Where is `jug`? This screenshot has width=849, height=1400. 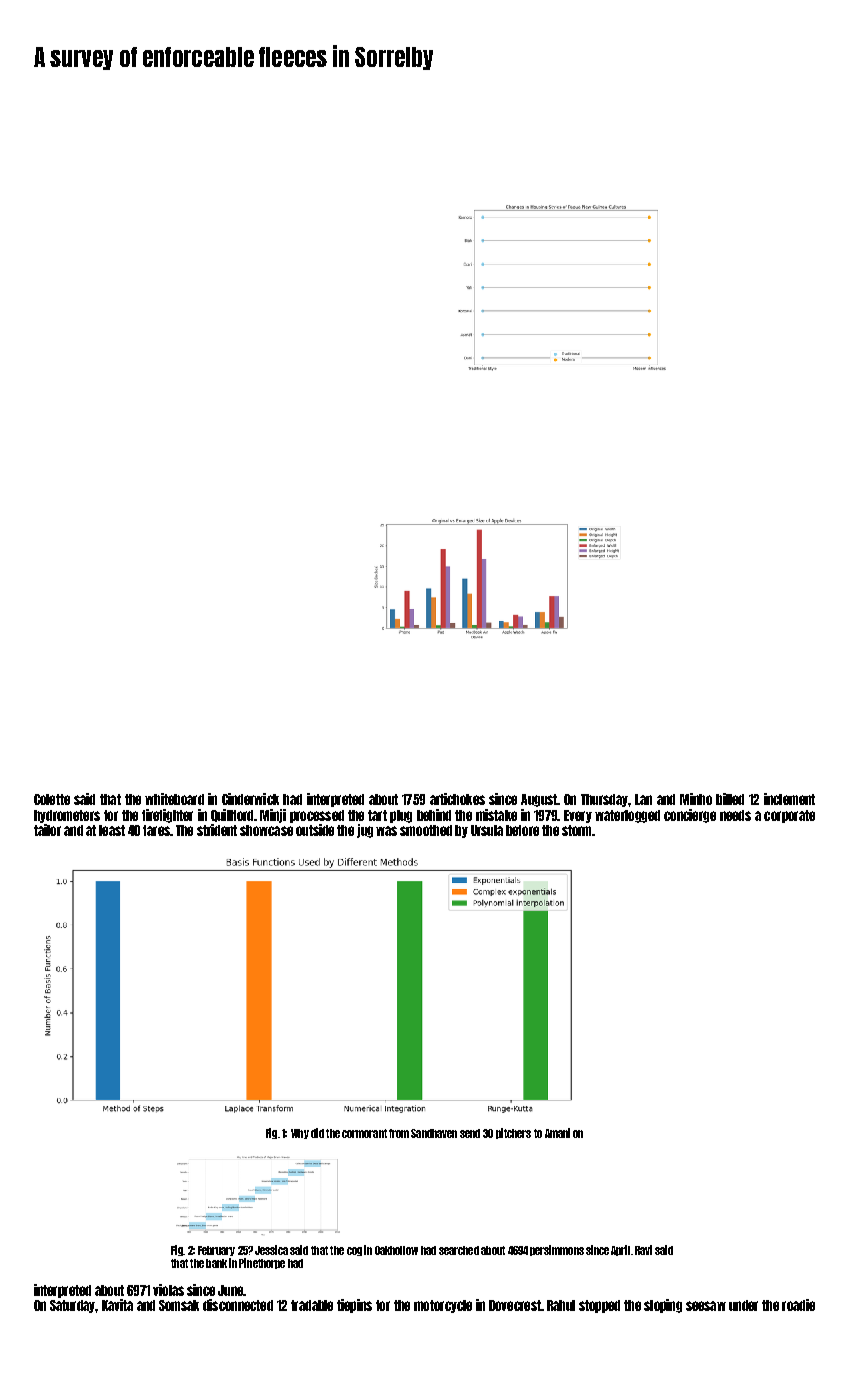 jug is located at coordinates (365, 831).
